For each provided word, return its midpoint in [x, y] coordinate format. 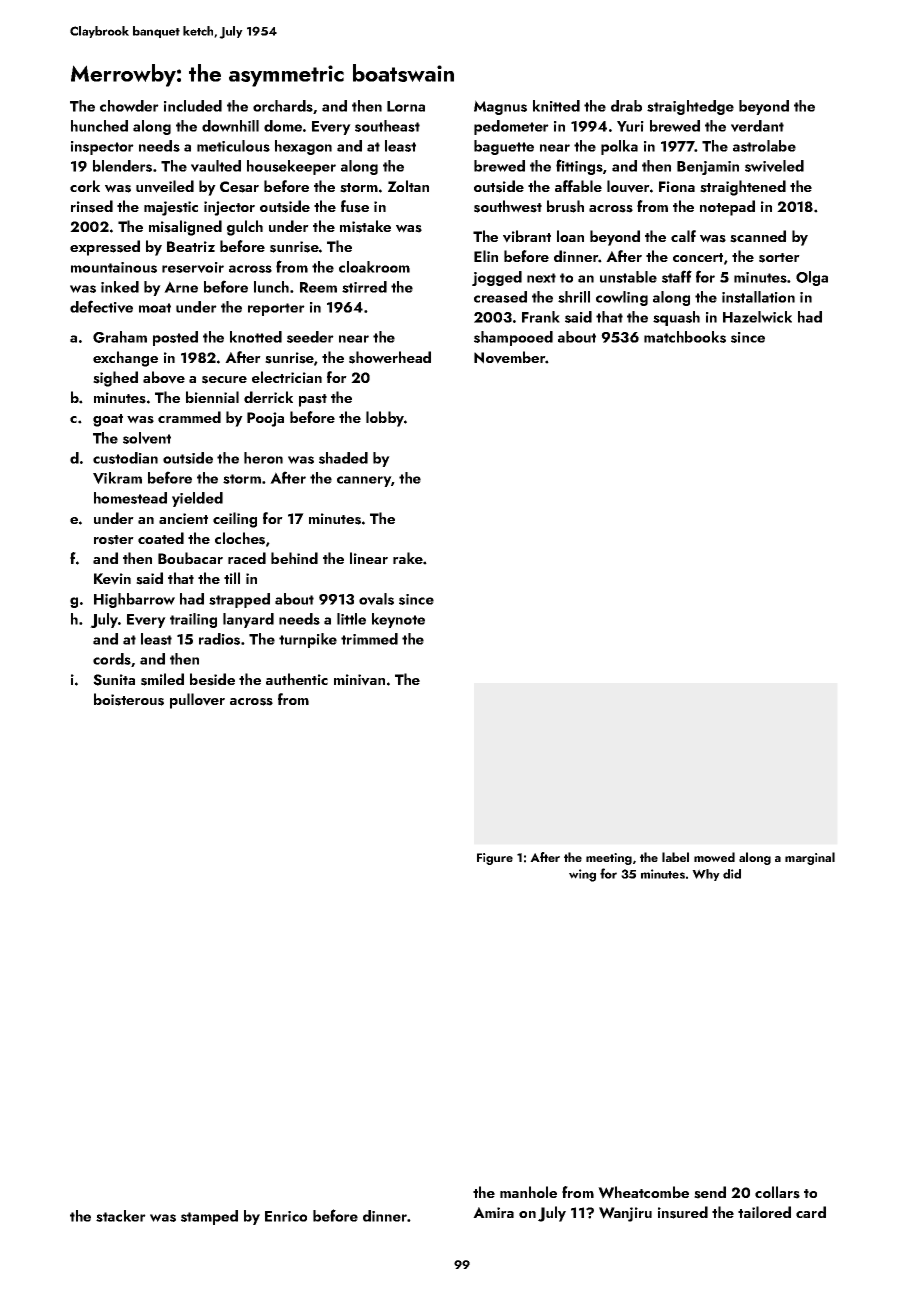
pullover [197, 701]
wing [582, 875]
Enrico [286, 1216]
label [675, 857]
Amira [493, 1212]
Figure [495, 859]
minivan [359, 680]
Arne [181, 287]
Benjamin [708, 168]
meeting [609, 859]
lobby [385, 419]
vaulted [216, 166]
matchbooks [685, 337]
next [541, 278]
